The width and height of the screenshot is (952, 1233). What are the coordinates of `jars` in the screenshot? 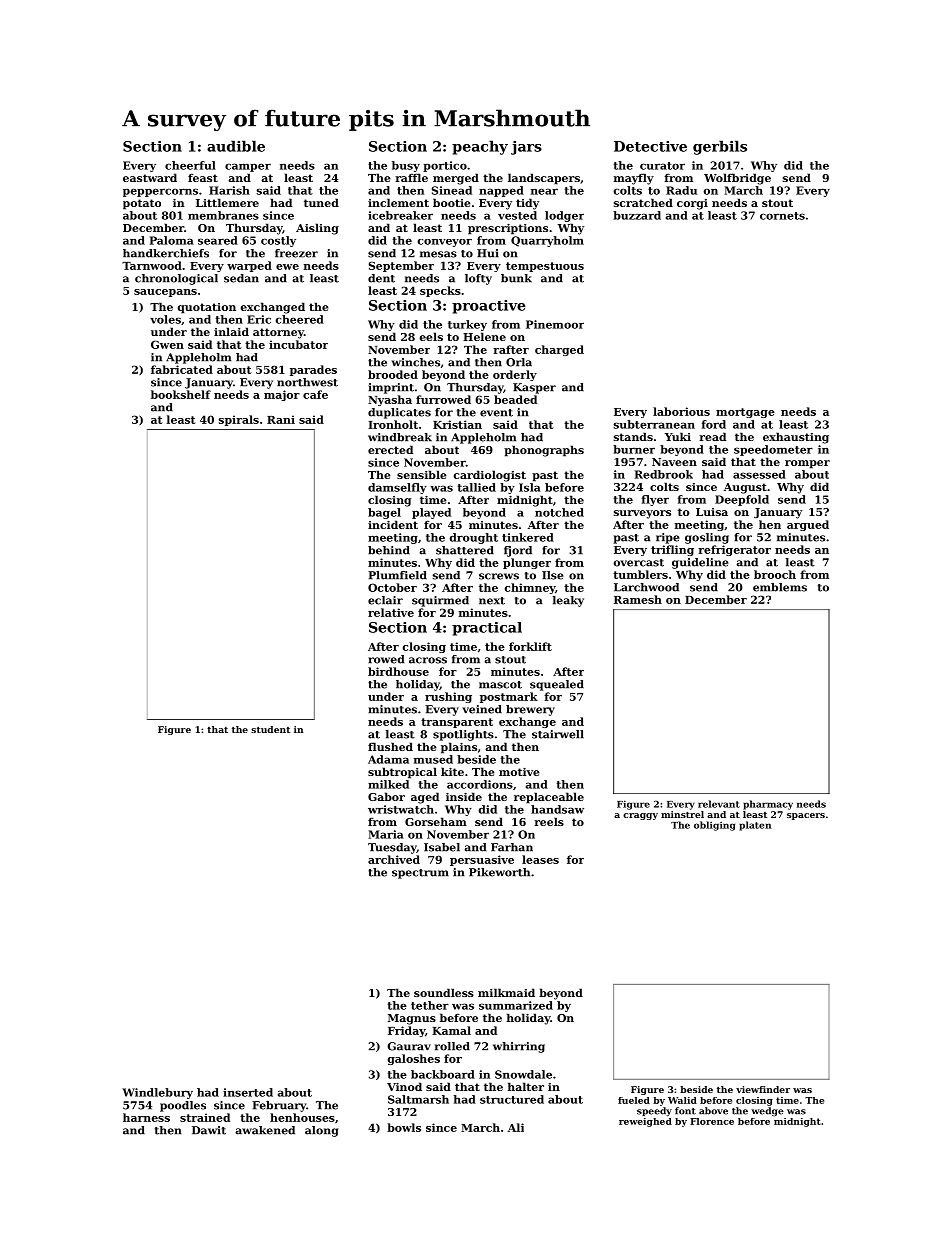 It's located at (526, 148).
